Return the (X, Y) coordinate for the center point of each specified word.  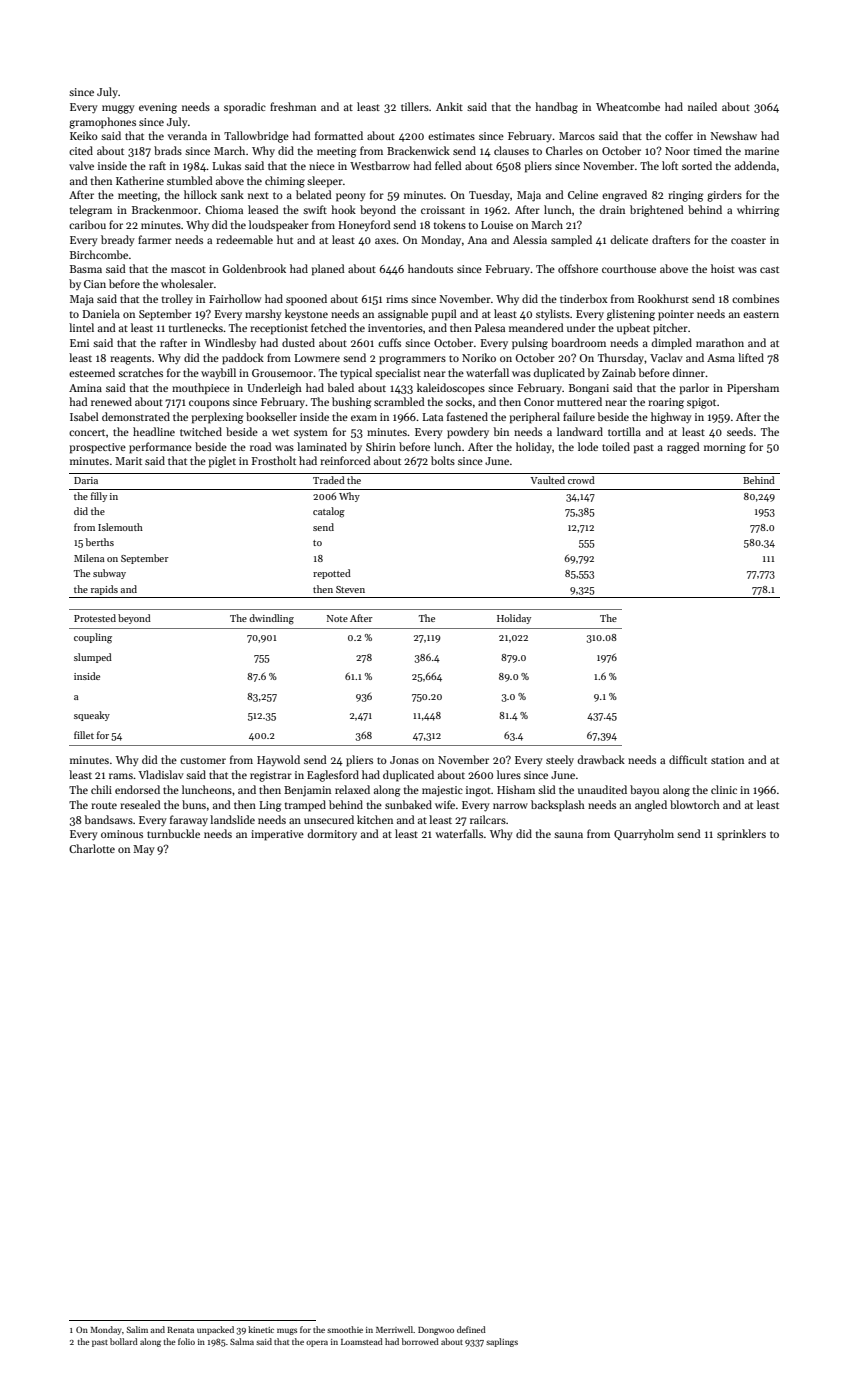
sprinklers (741, 835)
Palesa (490, 327)
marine (762, 151)
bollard (124, 1341)
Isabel (84, 416)
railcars (488, 819)
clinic (724, 789)
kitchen (375, 819)
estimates (451, 136)
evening (158, 108)
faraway (189, 821)
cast (769, 269)
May (144, 850)
